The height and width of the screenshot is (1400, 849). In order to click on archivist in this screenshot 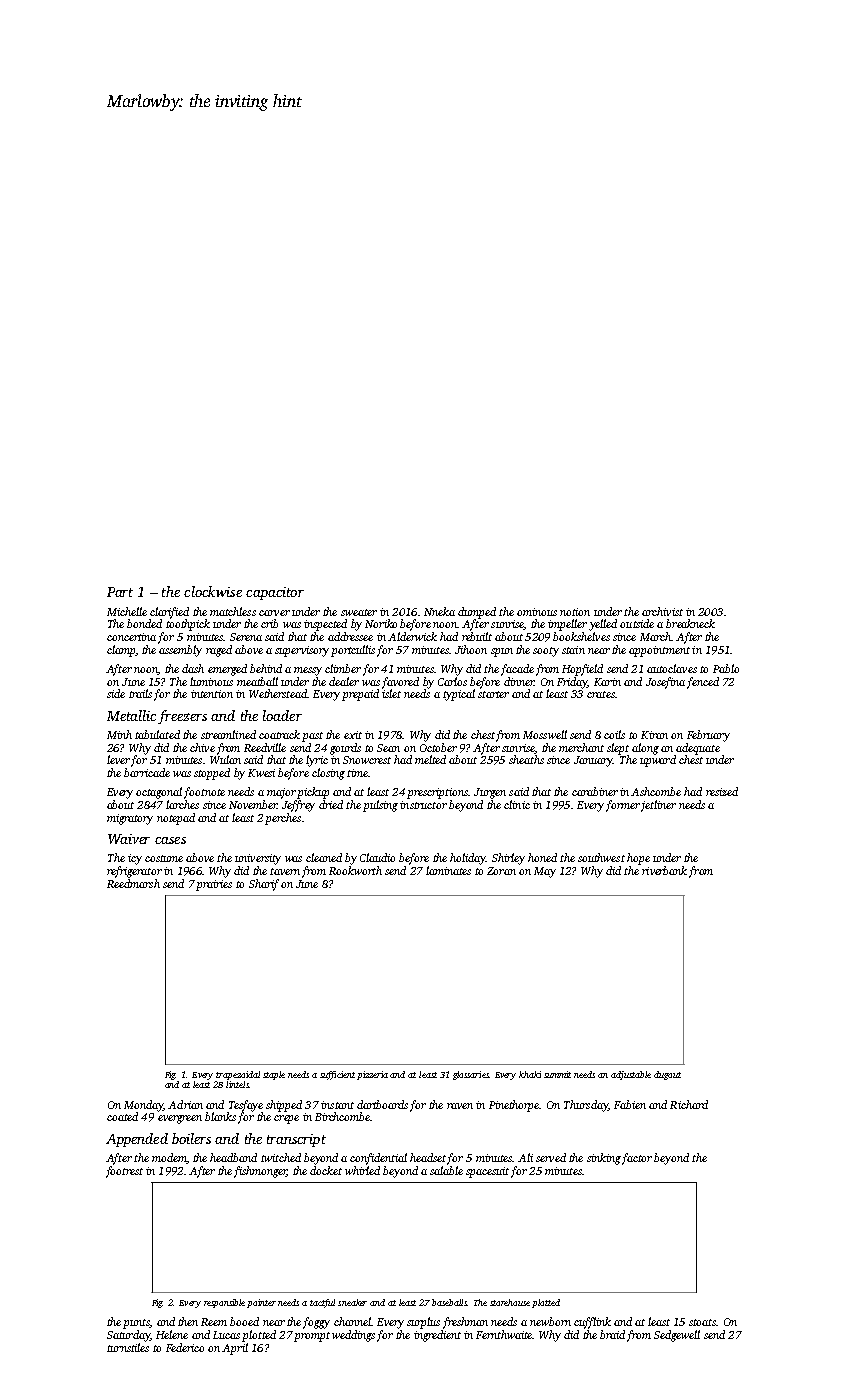, I will do `click(662, 611)`.
